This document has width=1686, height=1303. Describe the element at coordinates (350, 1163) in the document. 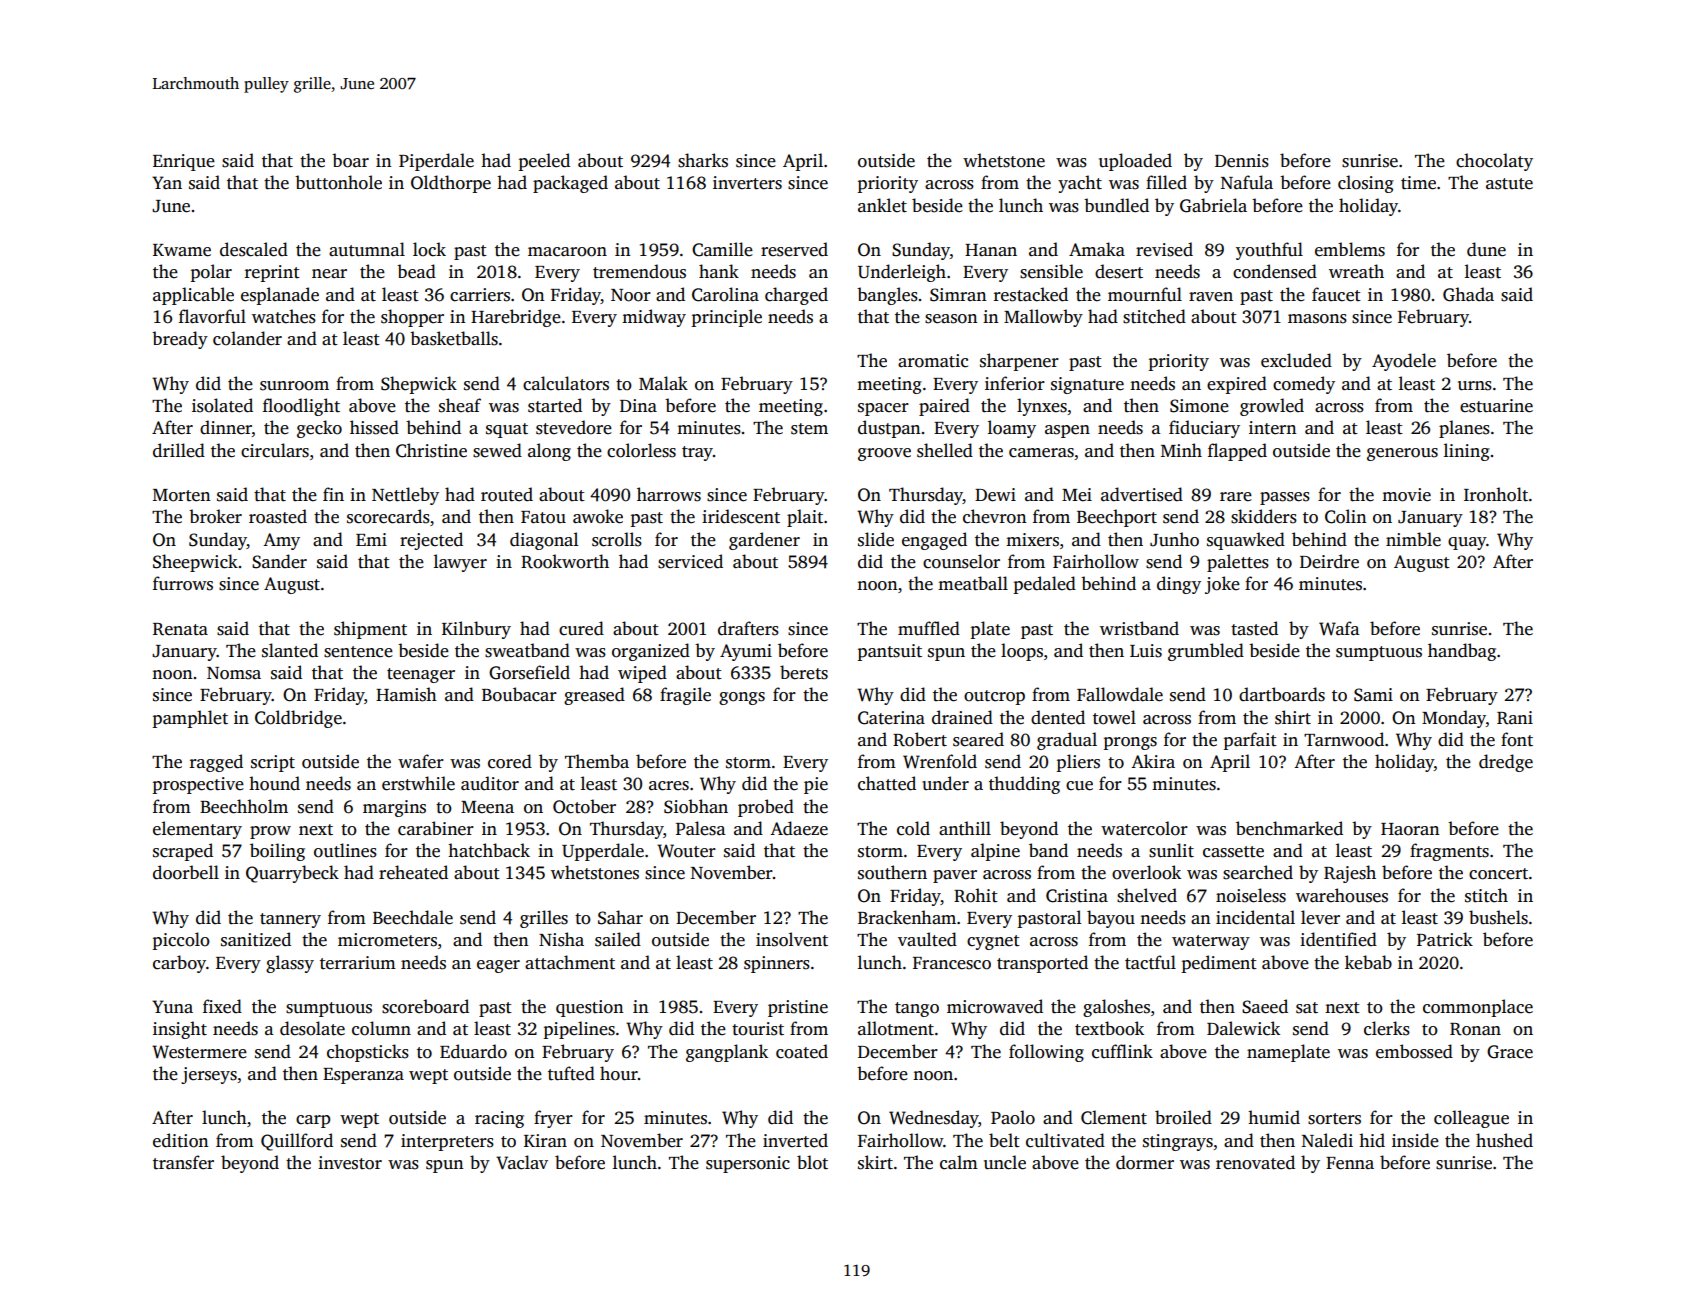

I see `investor` at that location.
